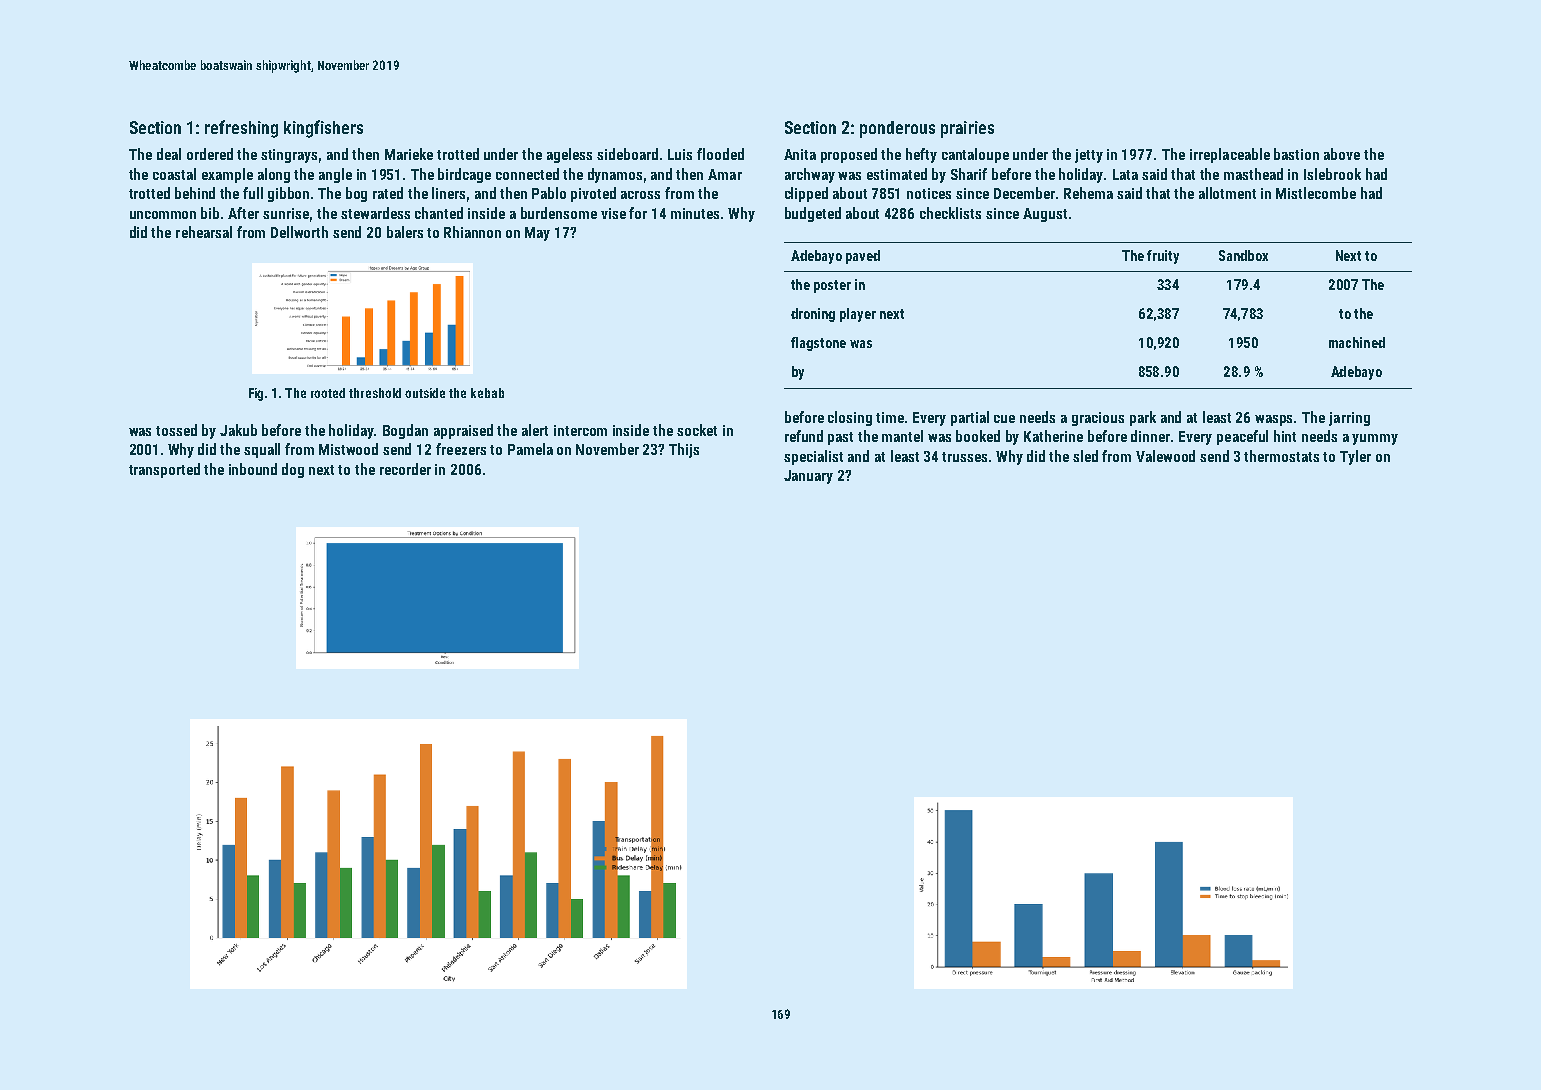 The width and height of the image is (1541, 1090). What do you see at coordinates (950, 213) in the image?
I see `checklists` at bounding box center [950, 213].
